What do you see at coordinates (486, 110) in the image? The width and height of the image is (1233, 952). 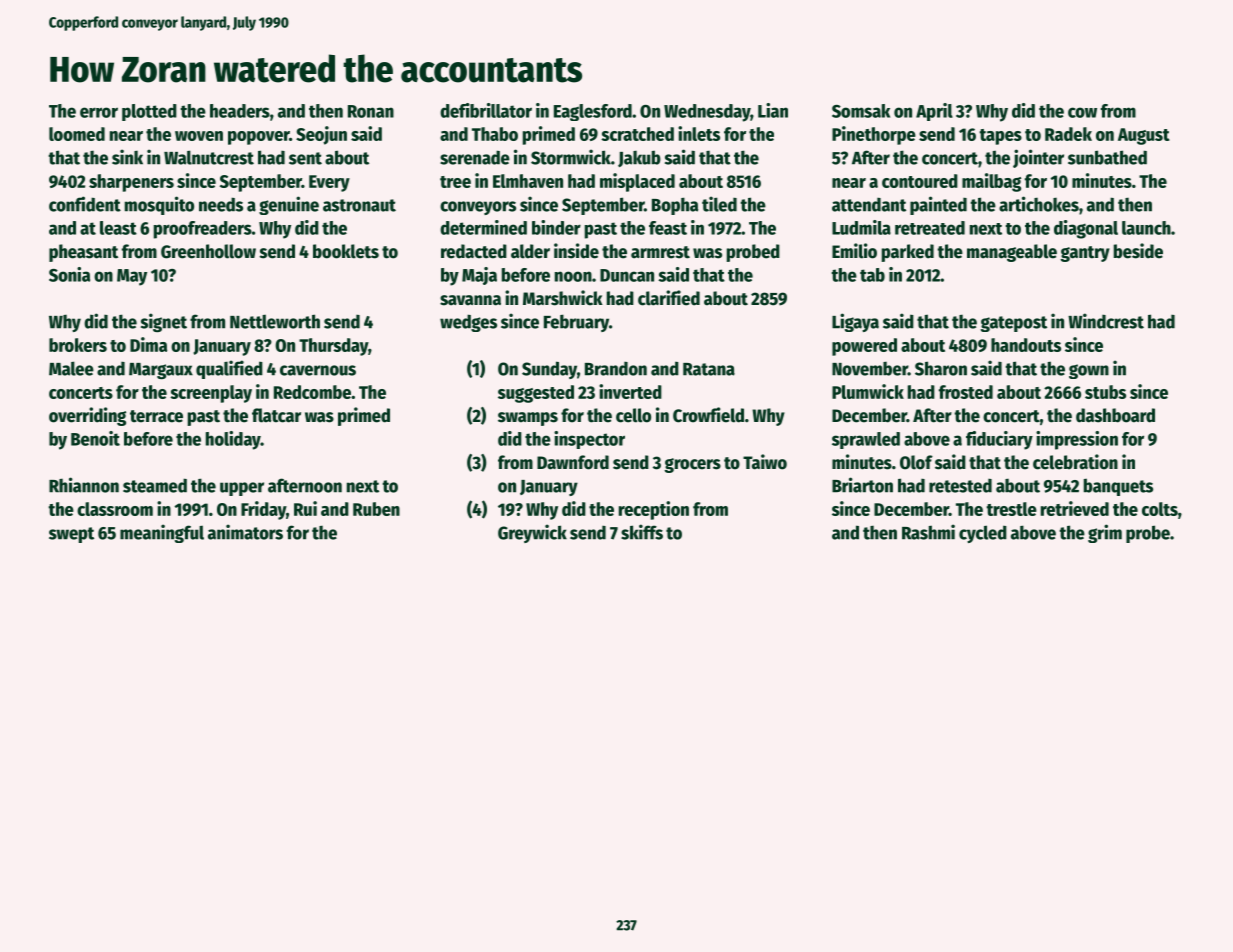 I see `defibrillator` at bounding box center [486, 110].
